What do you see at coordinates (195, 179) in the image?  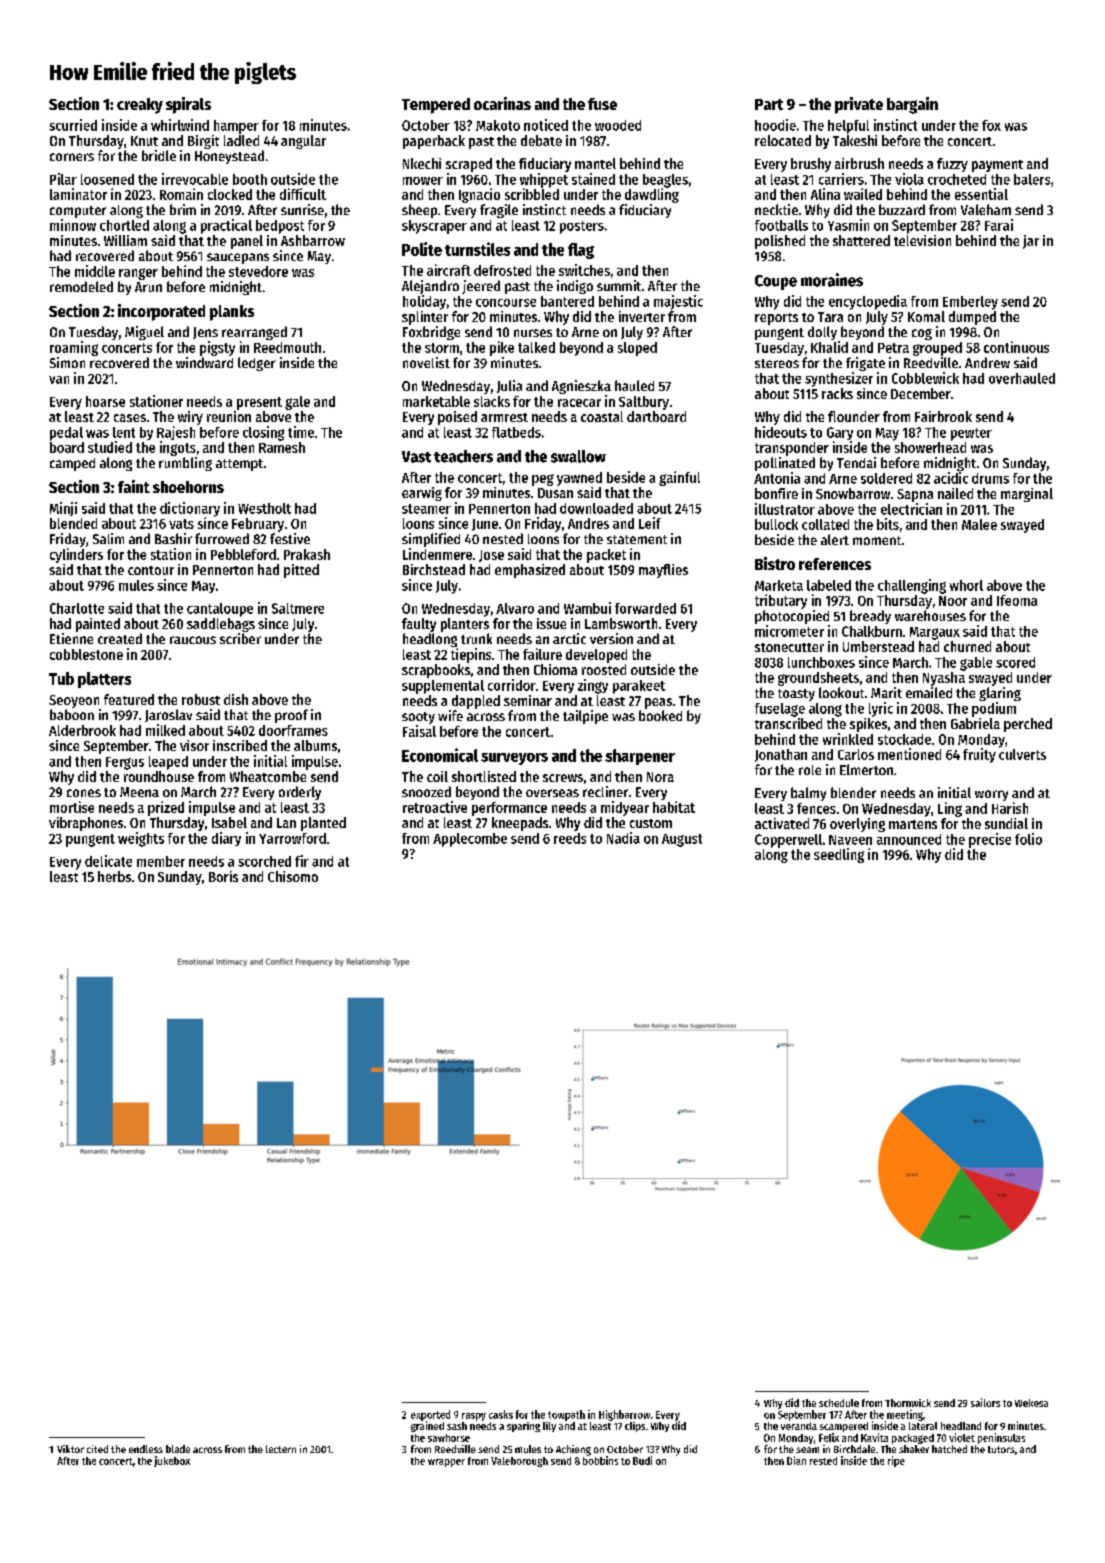 I see `irrevocable` at bounding box center [195, 179].
